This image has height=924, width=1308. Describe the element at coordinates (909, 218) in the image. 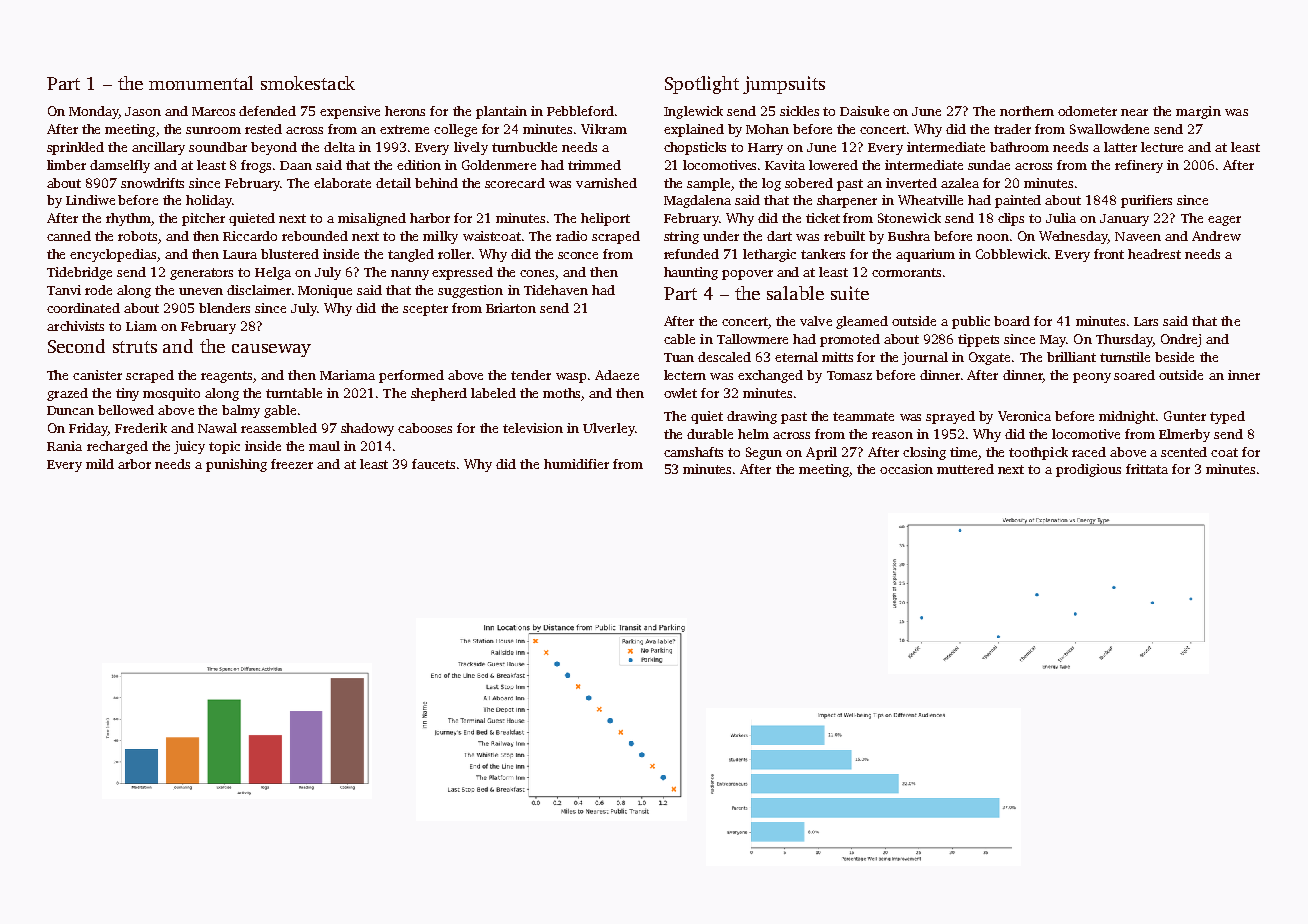

I see `Stonewick` at that location.
